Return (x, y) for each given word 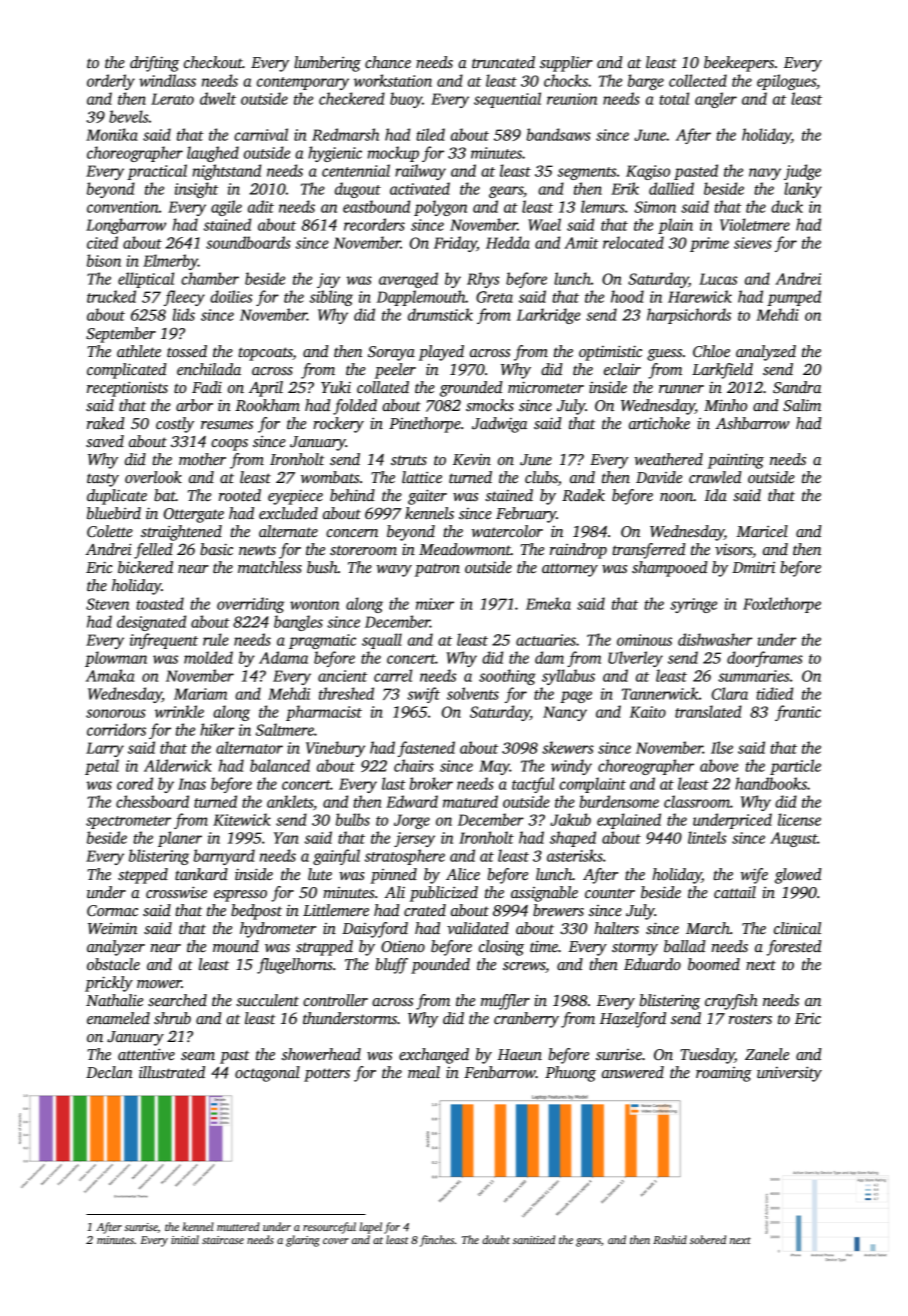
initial (185, 1239)
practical (157, 172)
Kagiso (648, 172)
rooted (240, 495)
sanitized (534, 1239)
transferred (649, 551)
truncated (503, 62)
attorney (570, 570)
